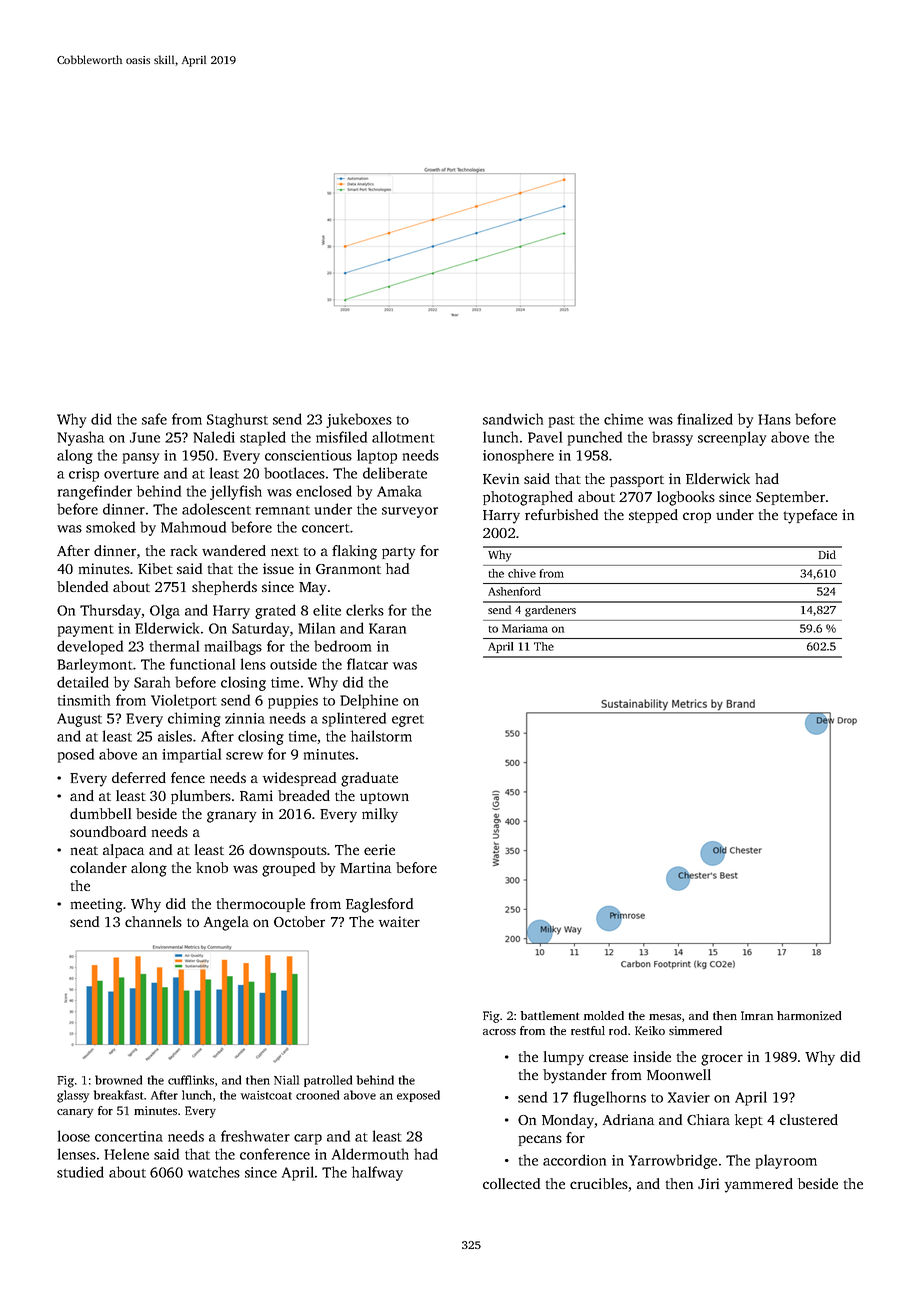  I want to click on waiter, so click(399, 921).
